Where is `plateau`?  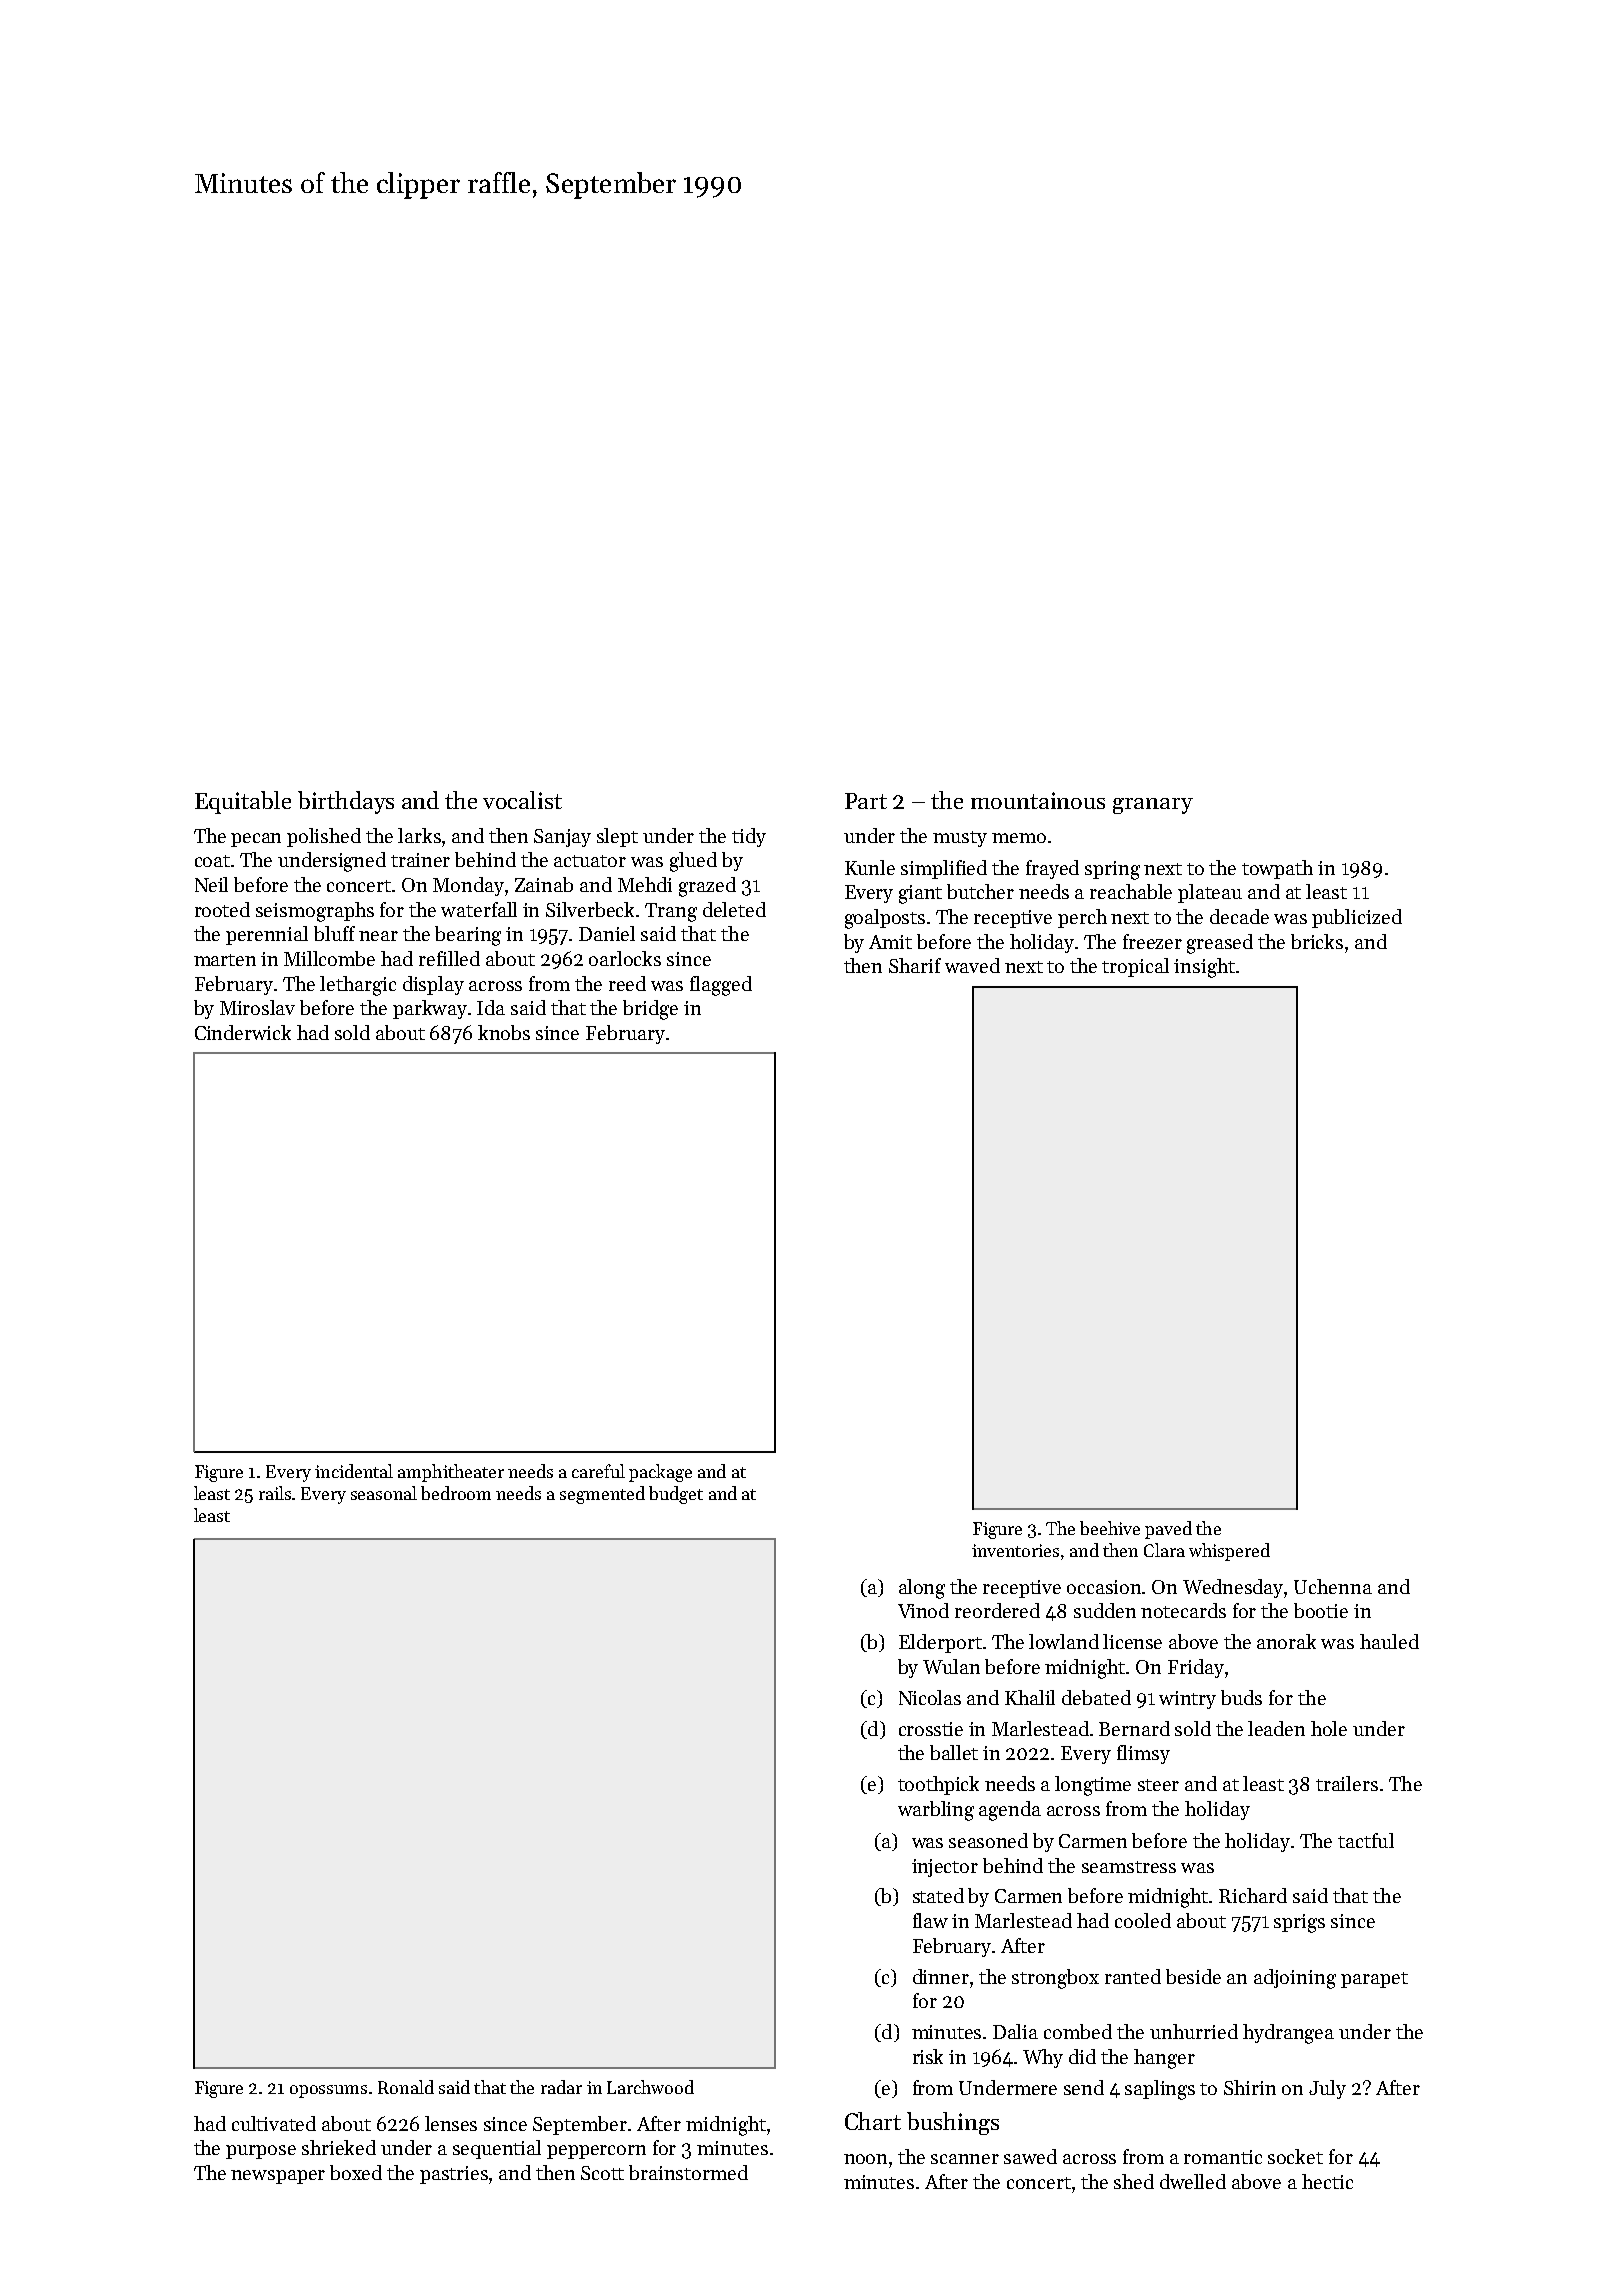
plateau is located at coordinates (1210, 893).
